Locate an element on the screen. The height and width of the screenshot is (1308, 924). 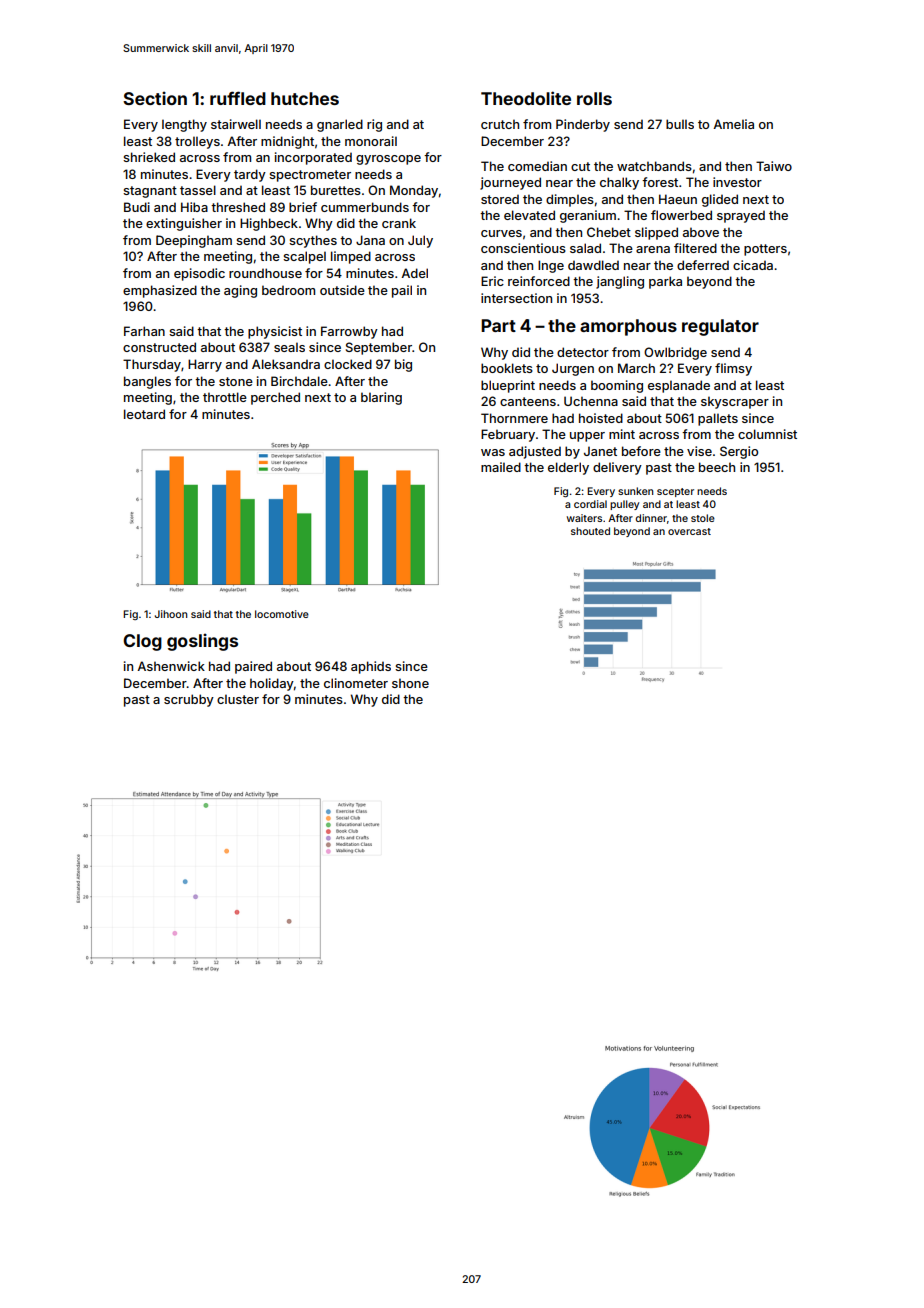
Theodolite is located at coordinates (526, 98).
